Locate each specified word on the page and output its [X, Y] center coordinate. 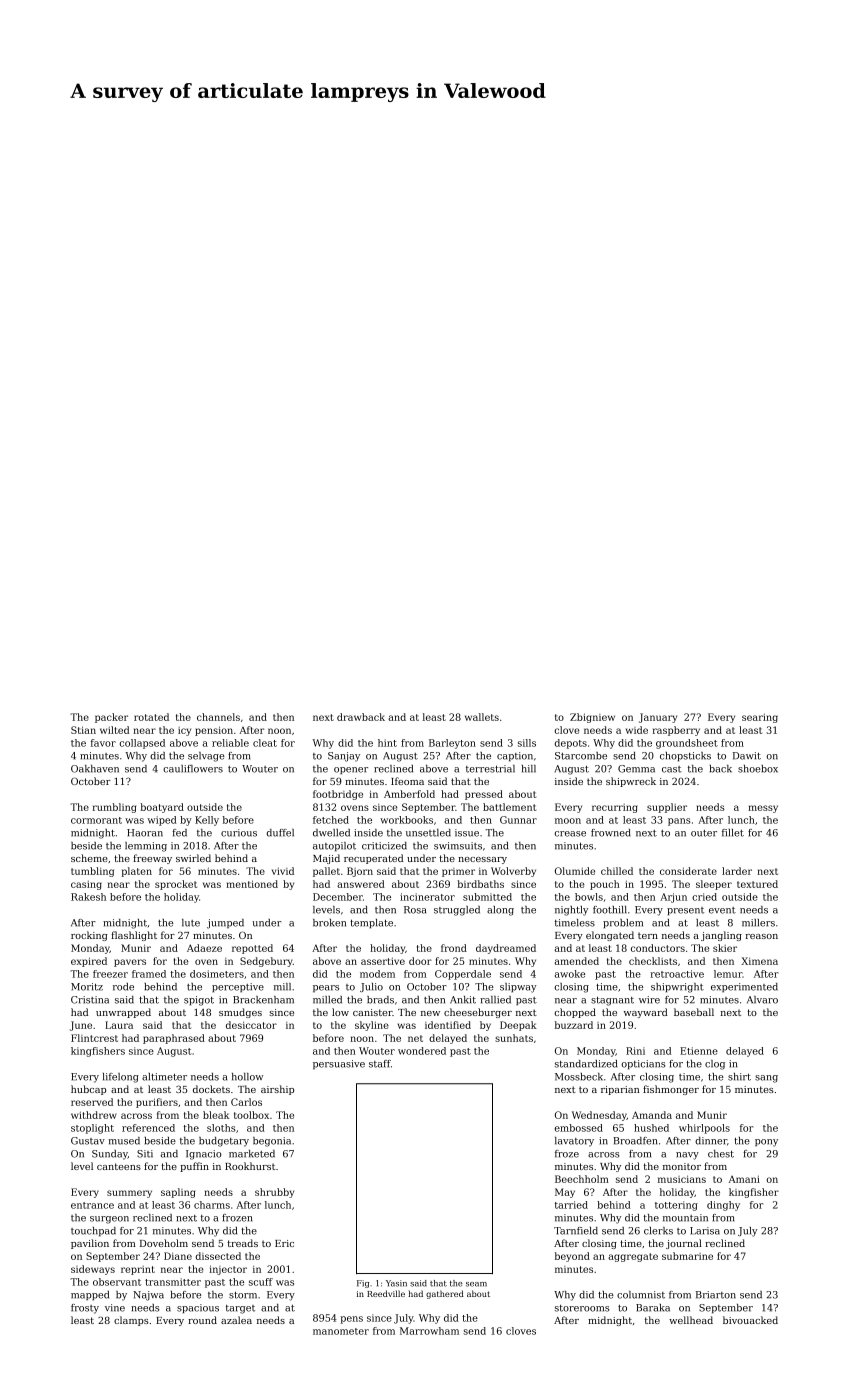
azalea [236, 1320]
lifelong [121, 1078]
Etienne [699, 1051]
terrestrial [490, 769]
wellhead [691, 1320]
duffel [280, 833]
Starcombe [581, 756]
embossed [579, 1128]
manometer [341, 1331]
